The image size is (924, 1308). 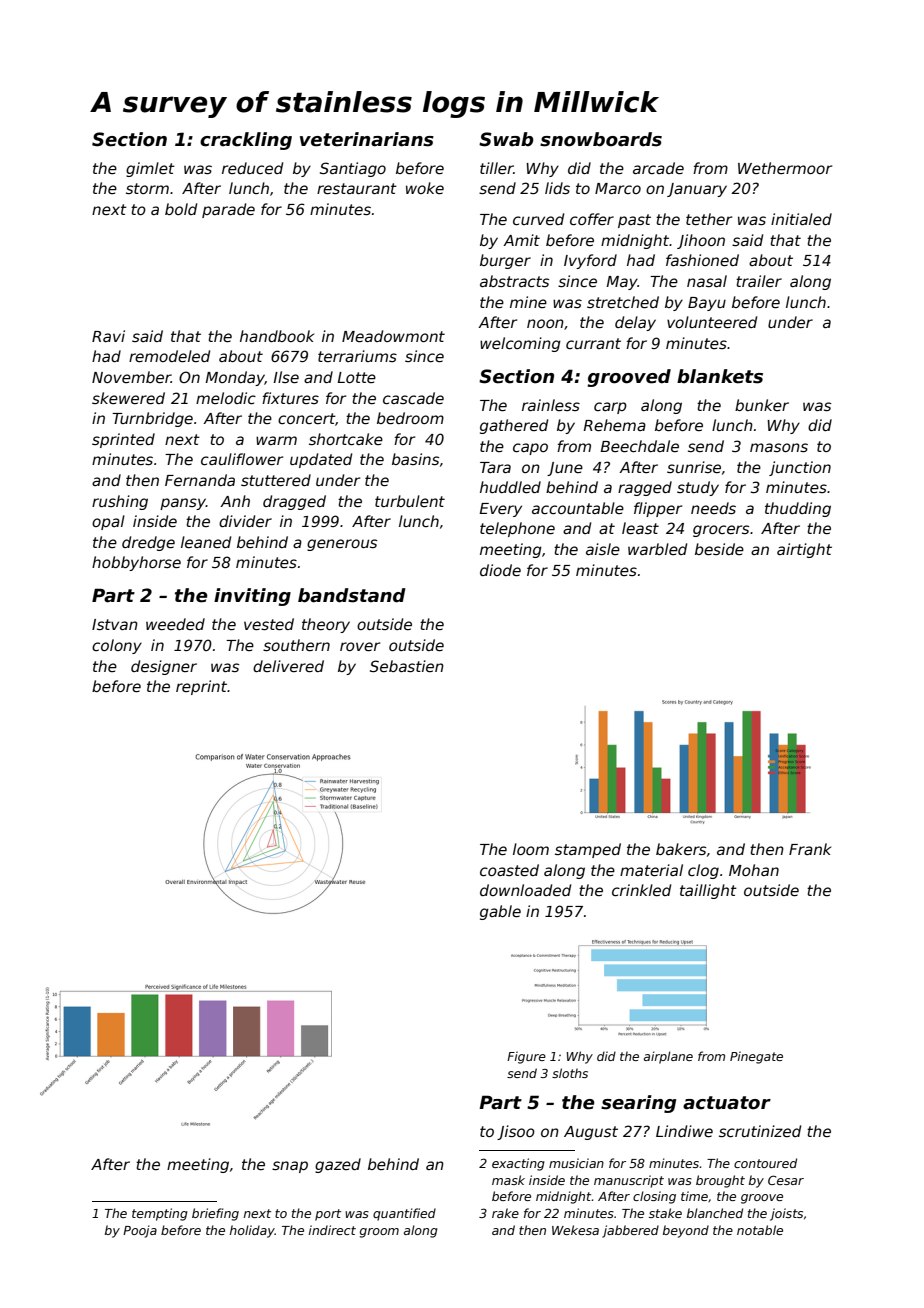 I want to click on tiller, so click(x=497, y=168).
